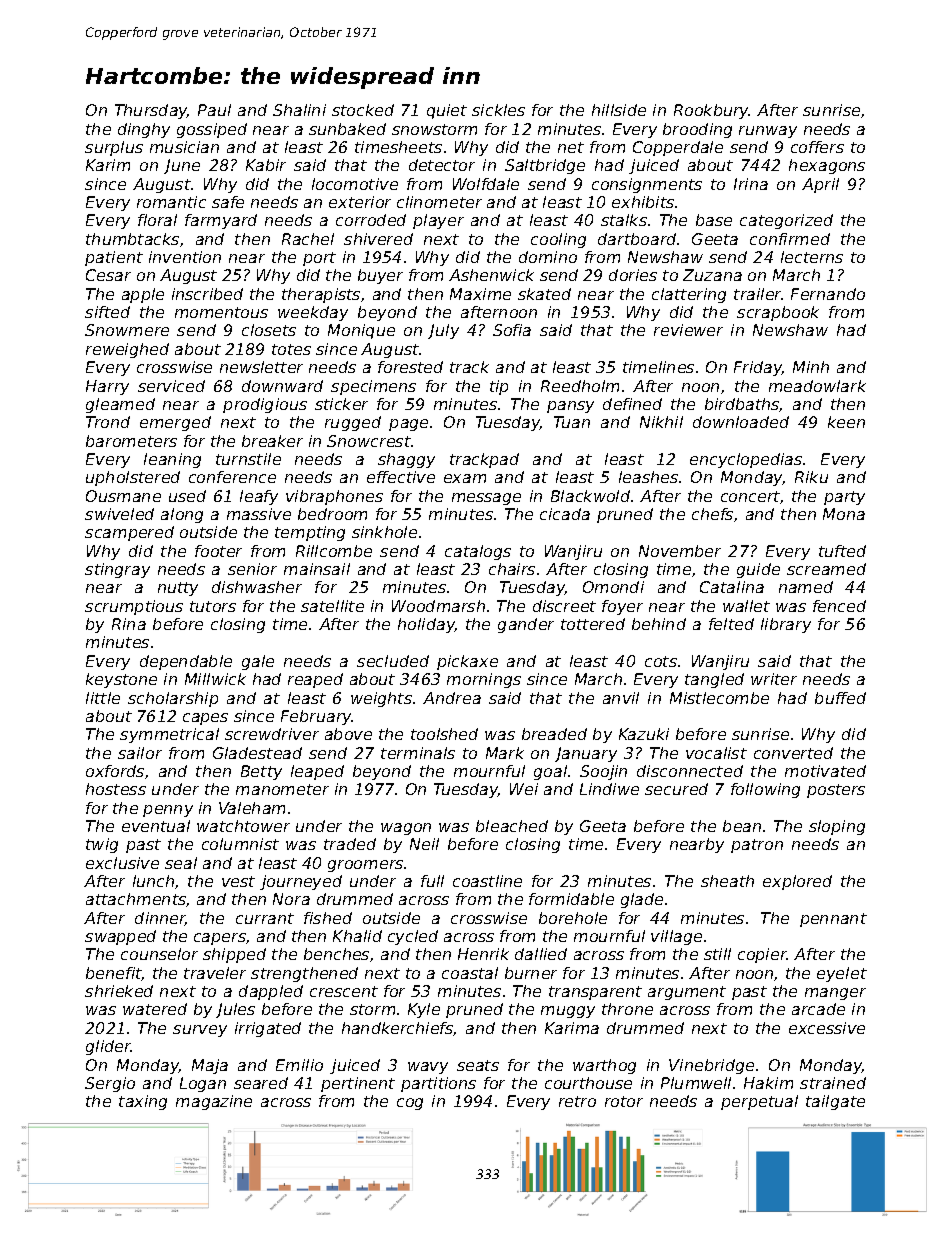 The width and height of the page is (952, 1233). What do you see at coordinates (833, 920) in the page?
I see `pennant` at bounding box center [833, 920].
